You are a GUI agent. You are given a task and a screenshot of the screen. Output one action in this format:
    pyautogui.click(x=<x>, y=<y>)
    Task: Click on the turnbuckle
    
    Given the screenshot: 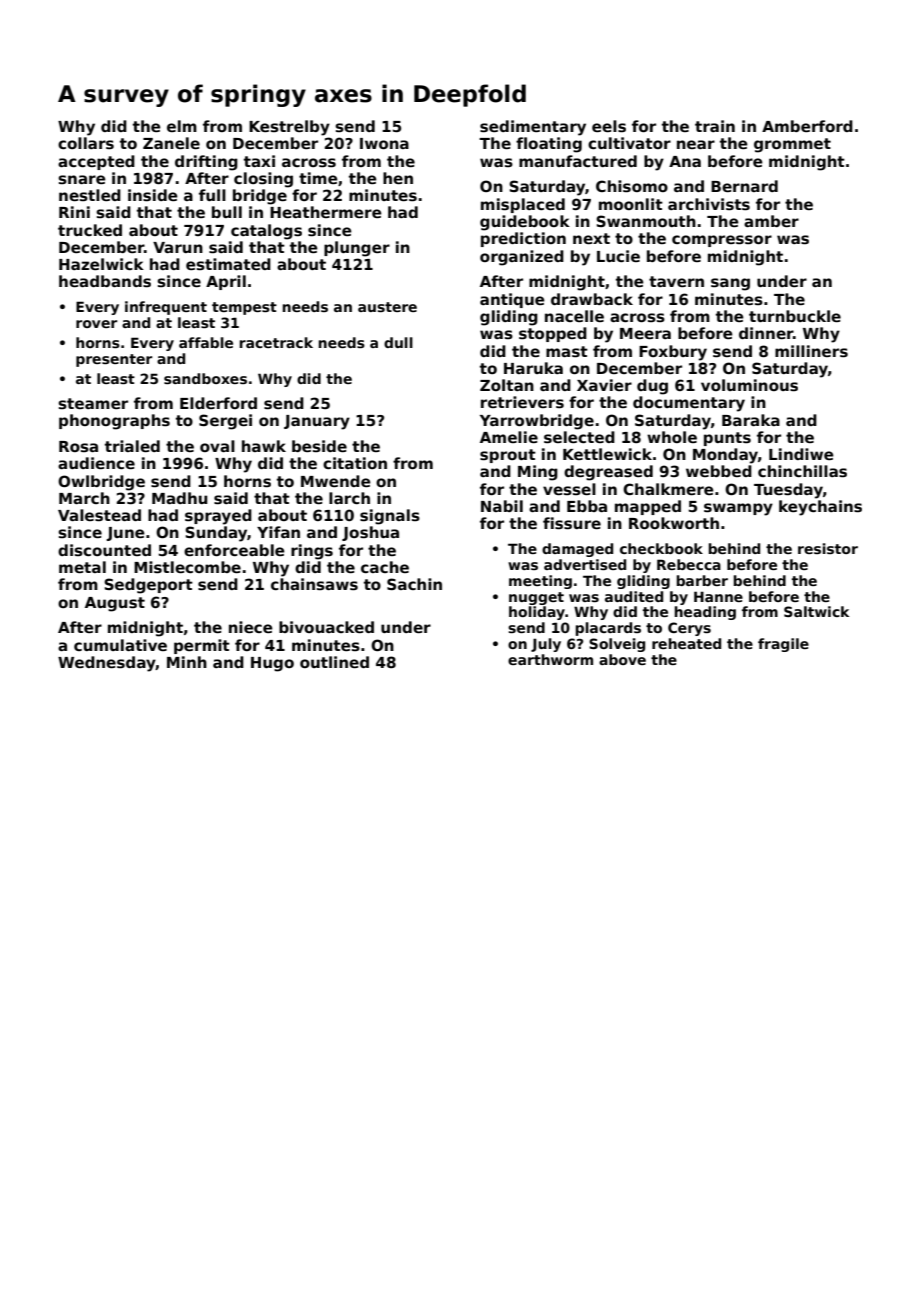 What is the action you would take?
    pyautogui.click(x=795, y=316)
